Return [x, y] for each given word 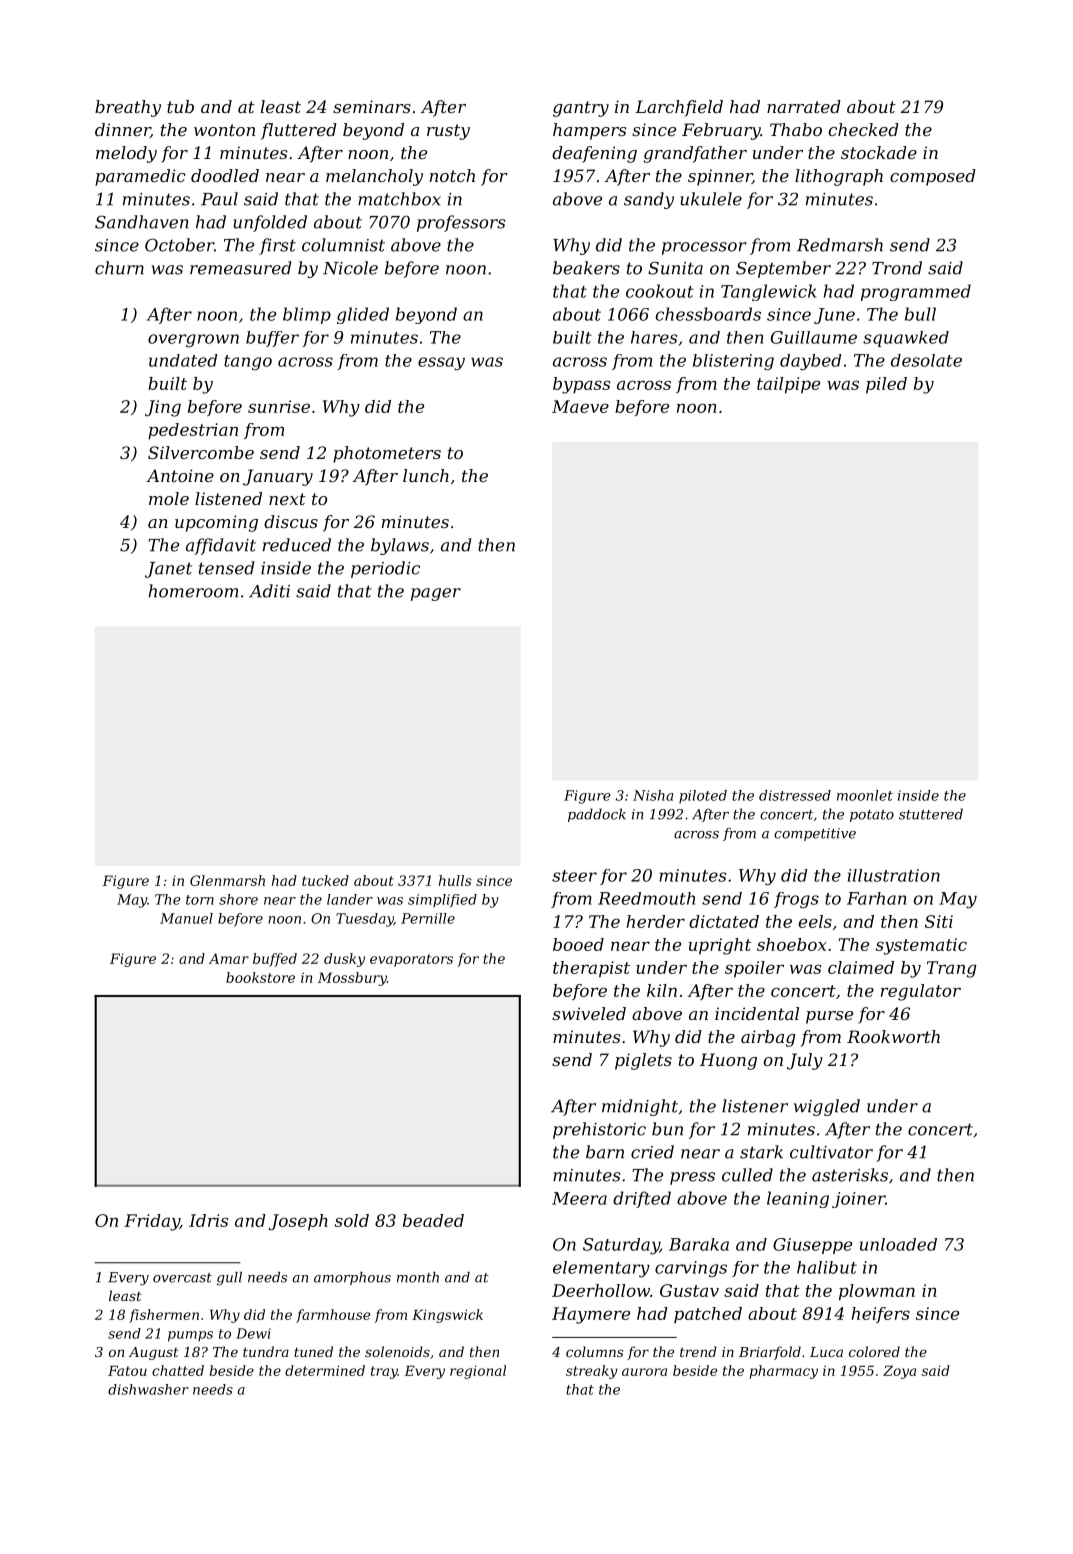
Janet [168, 570]
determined [325, 1370]
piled [886, 385]
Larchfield [679, 108]
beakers [586, 268]
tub [180, 106]
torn [200, 900]
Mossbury [352, 979]
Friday [152, 1222]
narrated [804, 106]
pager [436, 594]
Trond [897, 268]
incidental [757, 1013]
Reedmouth [646, 898]
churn [119, 268]
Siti [939, 921]
